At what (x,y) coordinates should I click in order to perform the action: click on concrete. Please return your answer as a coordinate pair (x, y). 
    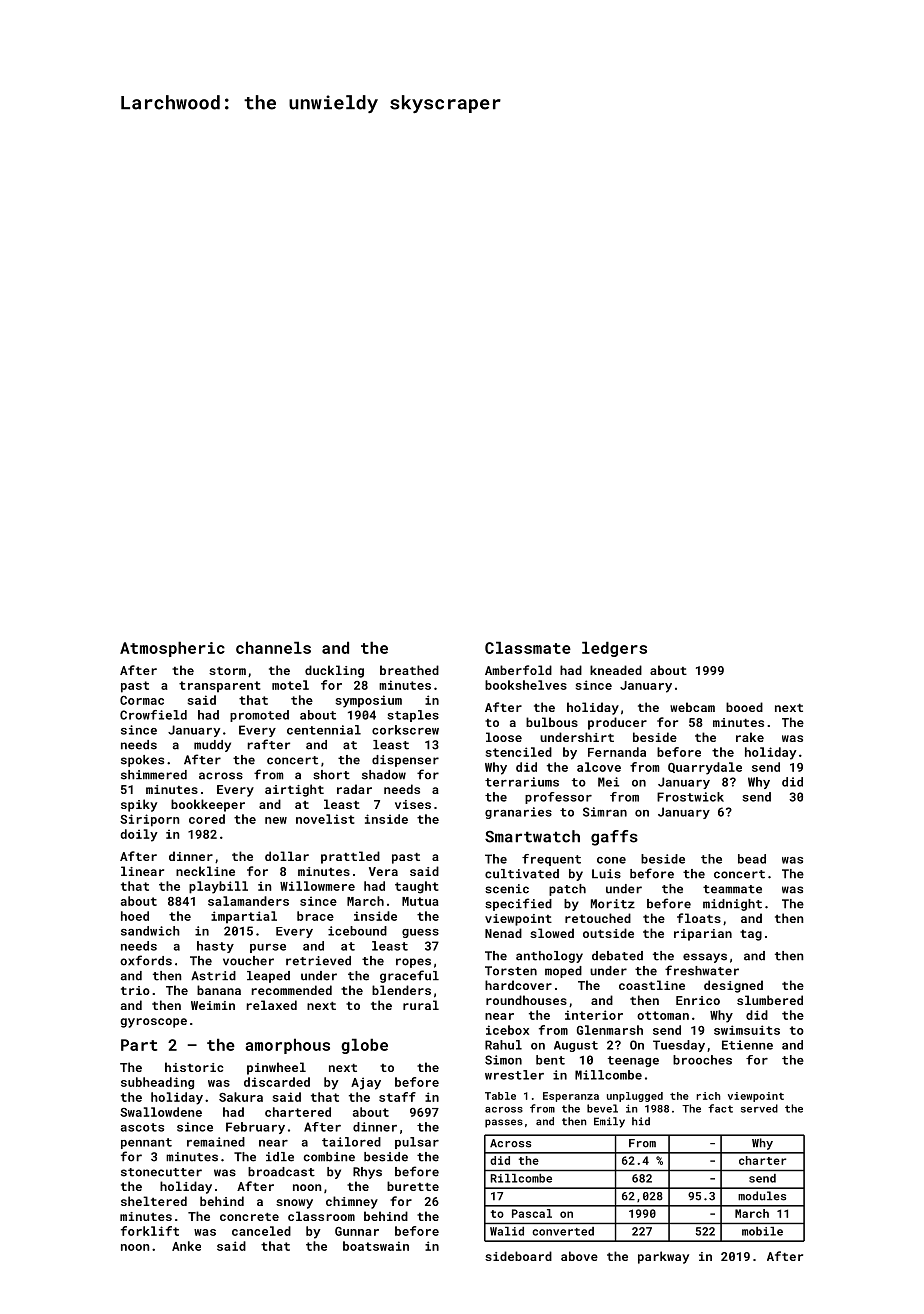
    Looking at the image, I should click on (249, 1217).
